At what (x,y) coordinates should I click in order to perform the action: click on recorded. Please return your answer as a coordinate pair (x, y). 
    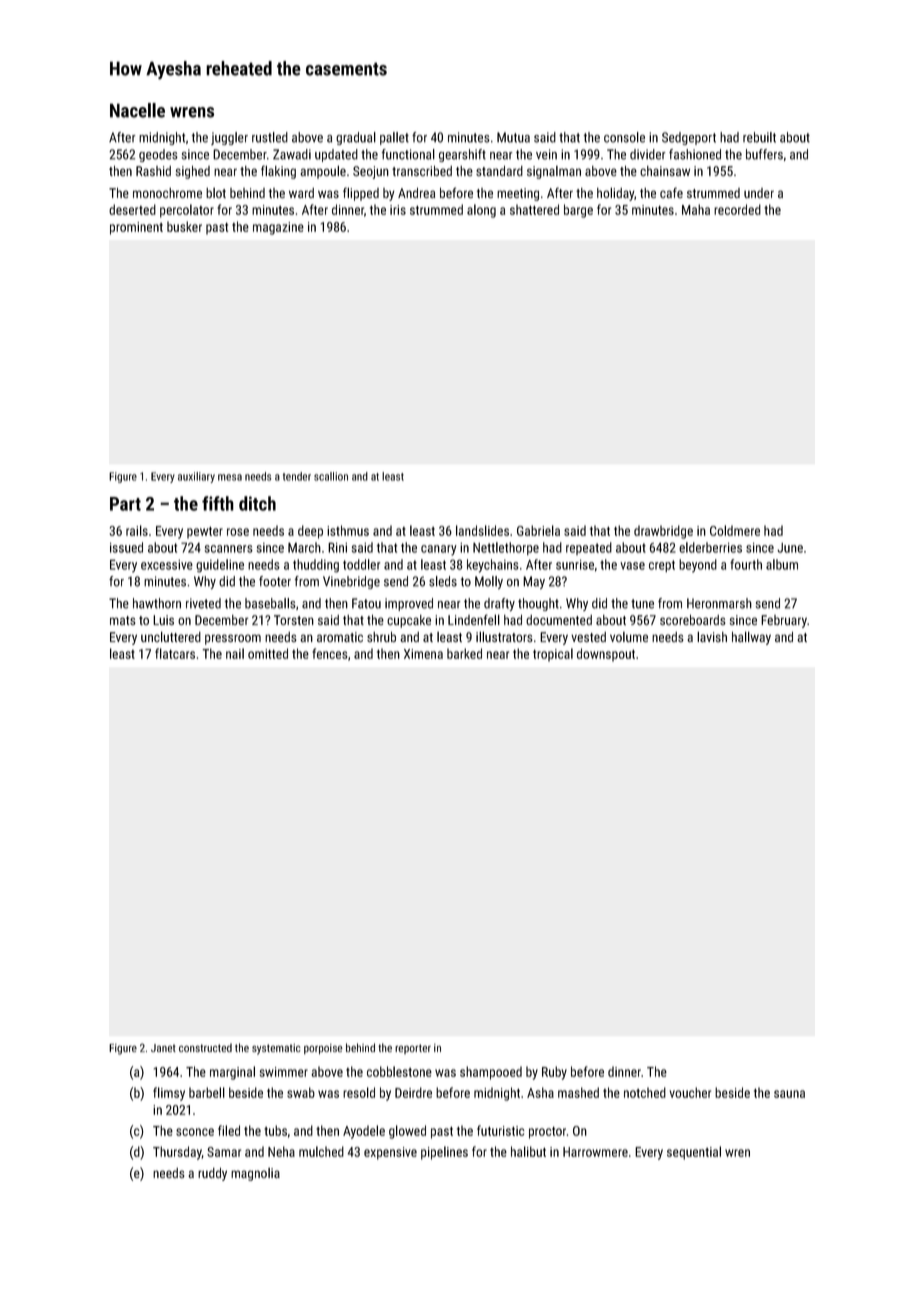
    Looking at the image, I should click on (737, 209).
